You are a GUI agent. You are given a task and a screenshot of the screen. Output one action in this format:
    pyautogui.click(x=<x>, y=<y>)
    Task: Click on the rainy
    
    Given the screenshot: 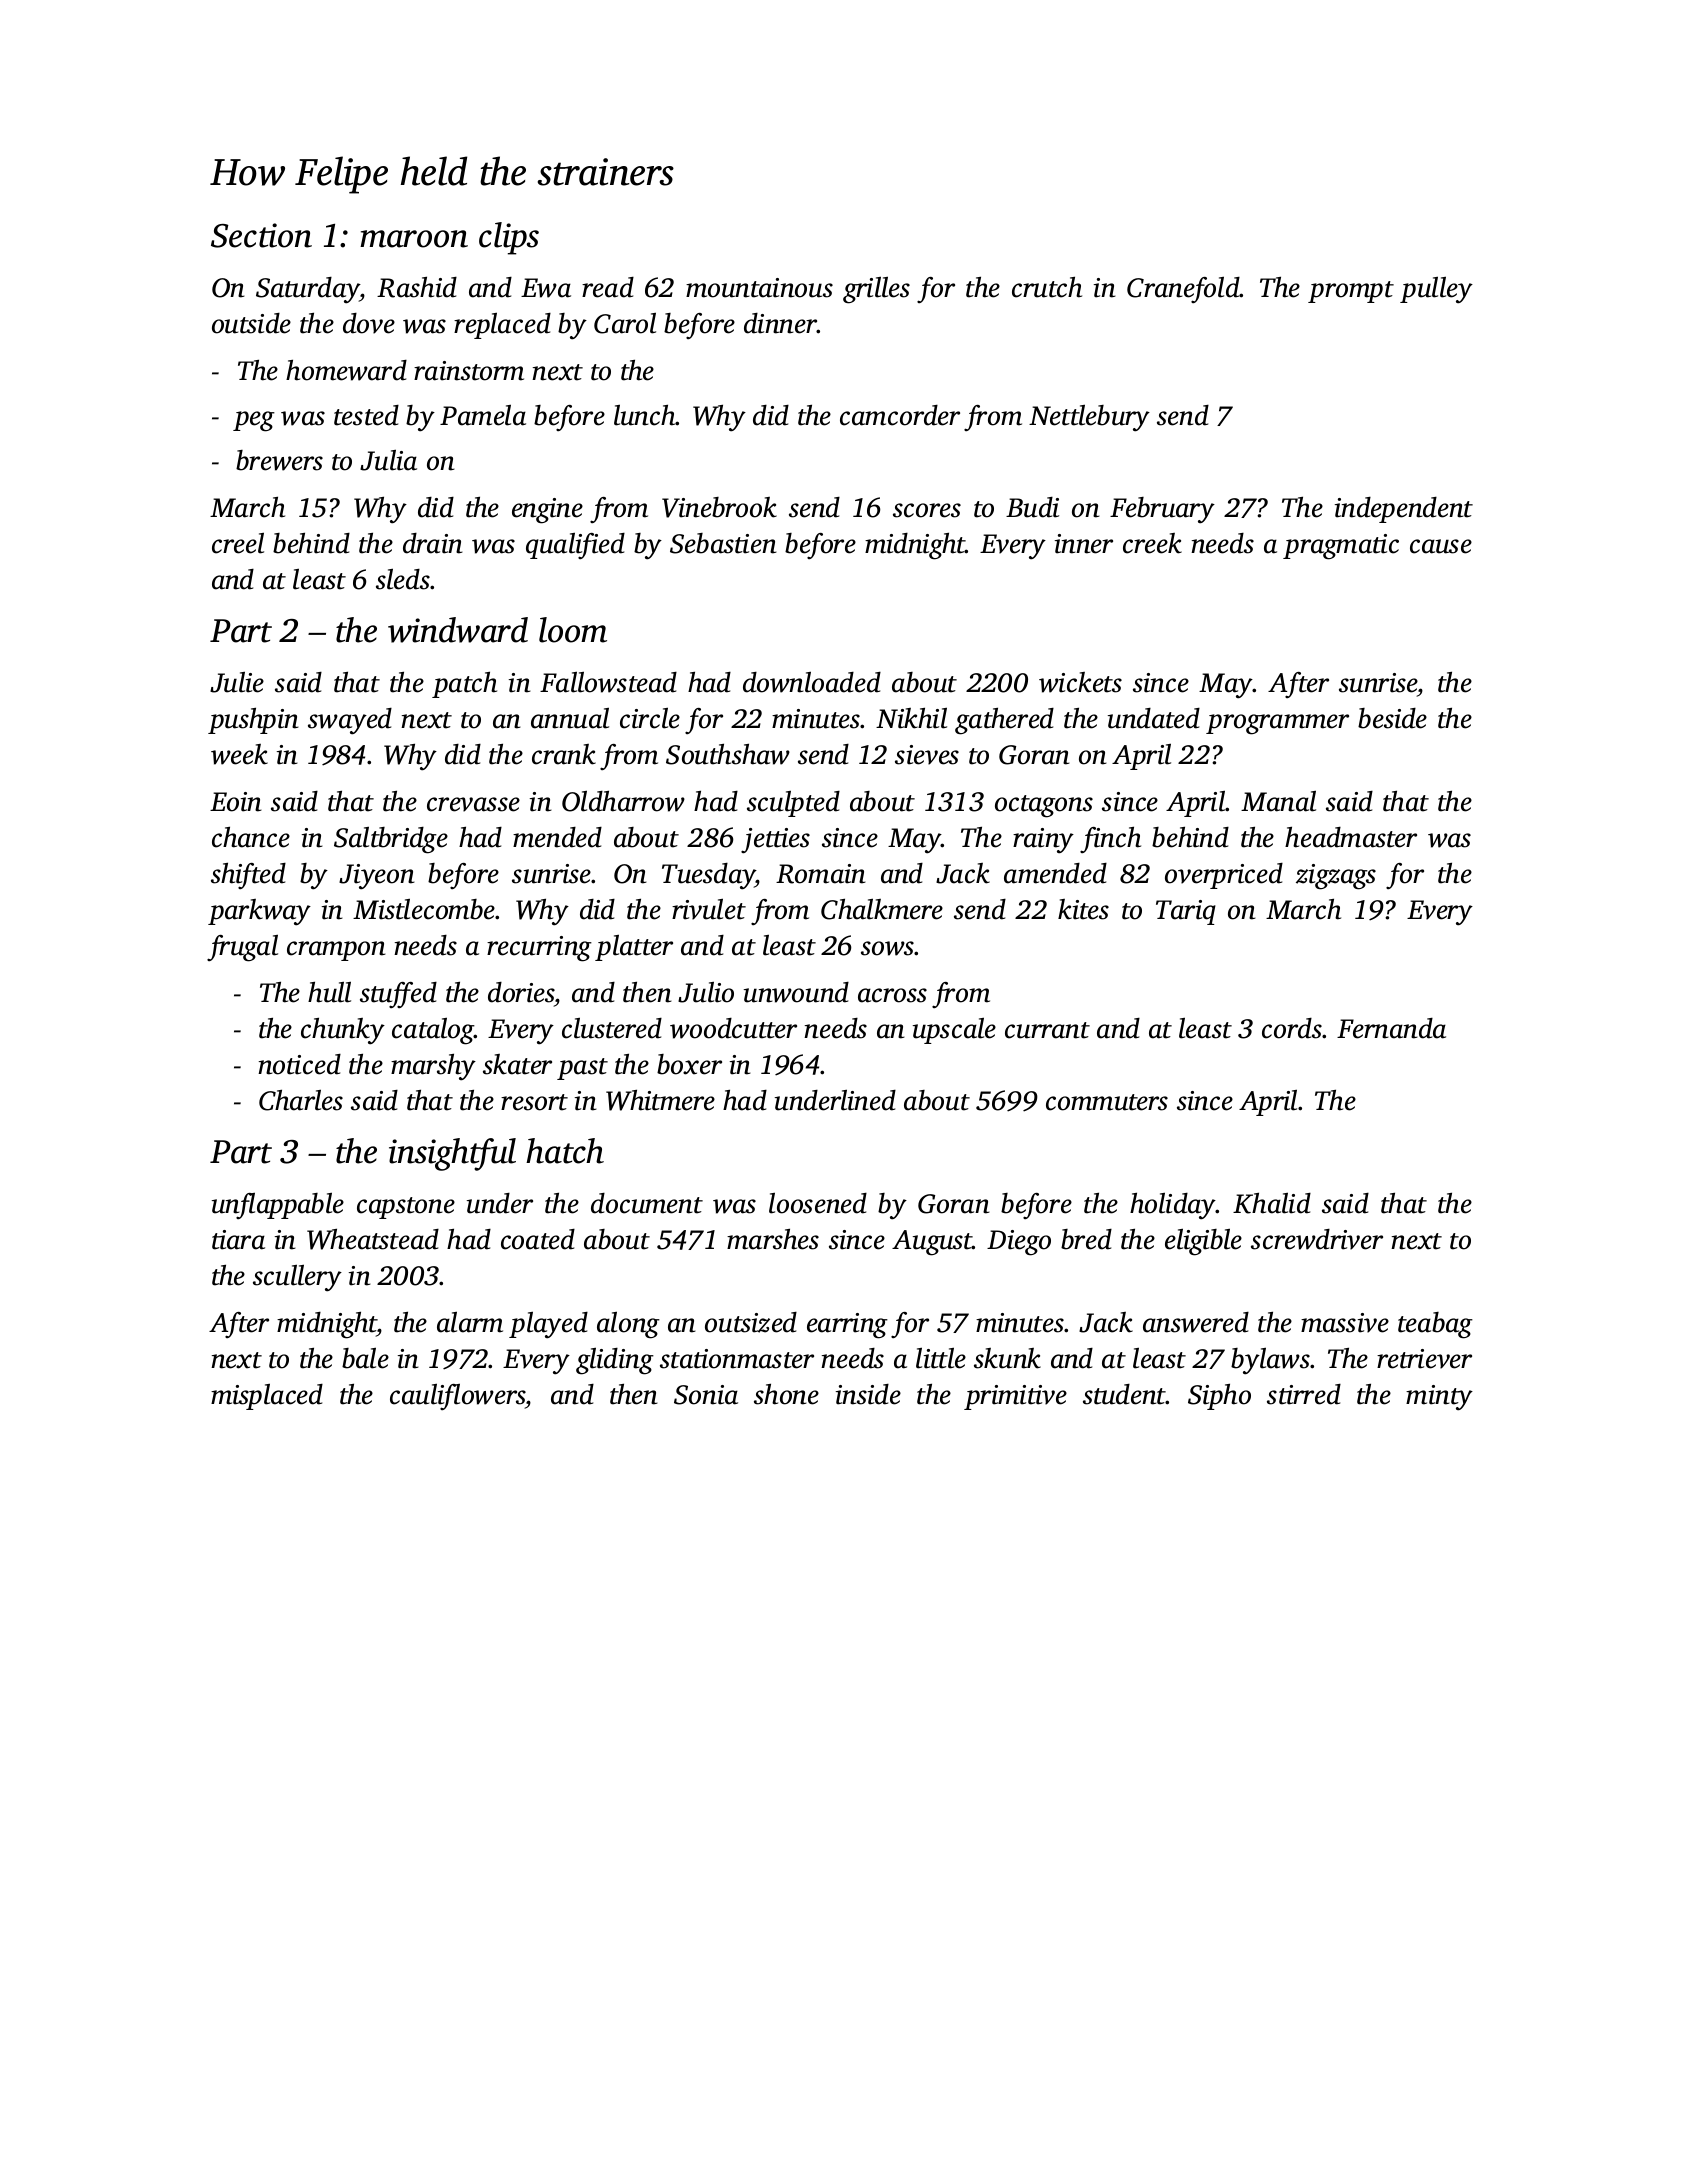 What is the action you would take?
    pyautogui.click(x=1043, y=841)
